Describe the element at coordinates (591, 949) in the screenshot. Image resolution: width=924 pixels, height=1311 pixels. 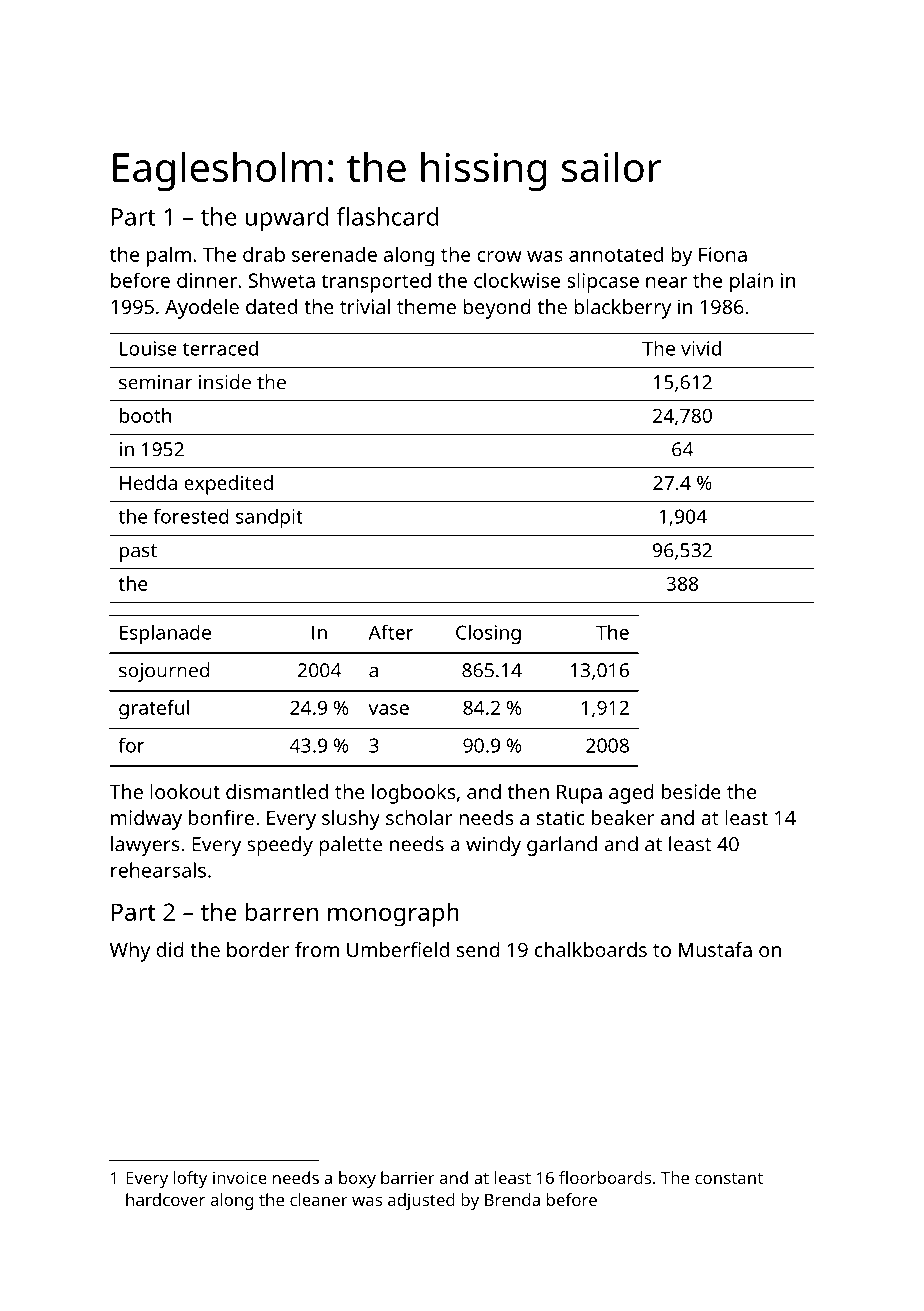
I see `chalkboards` at that location.
